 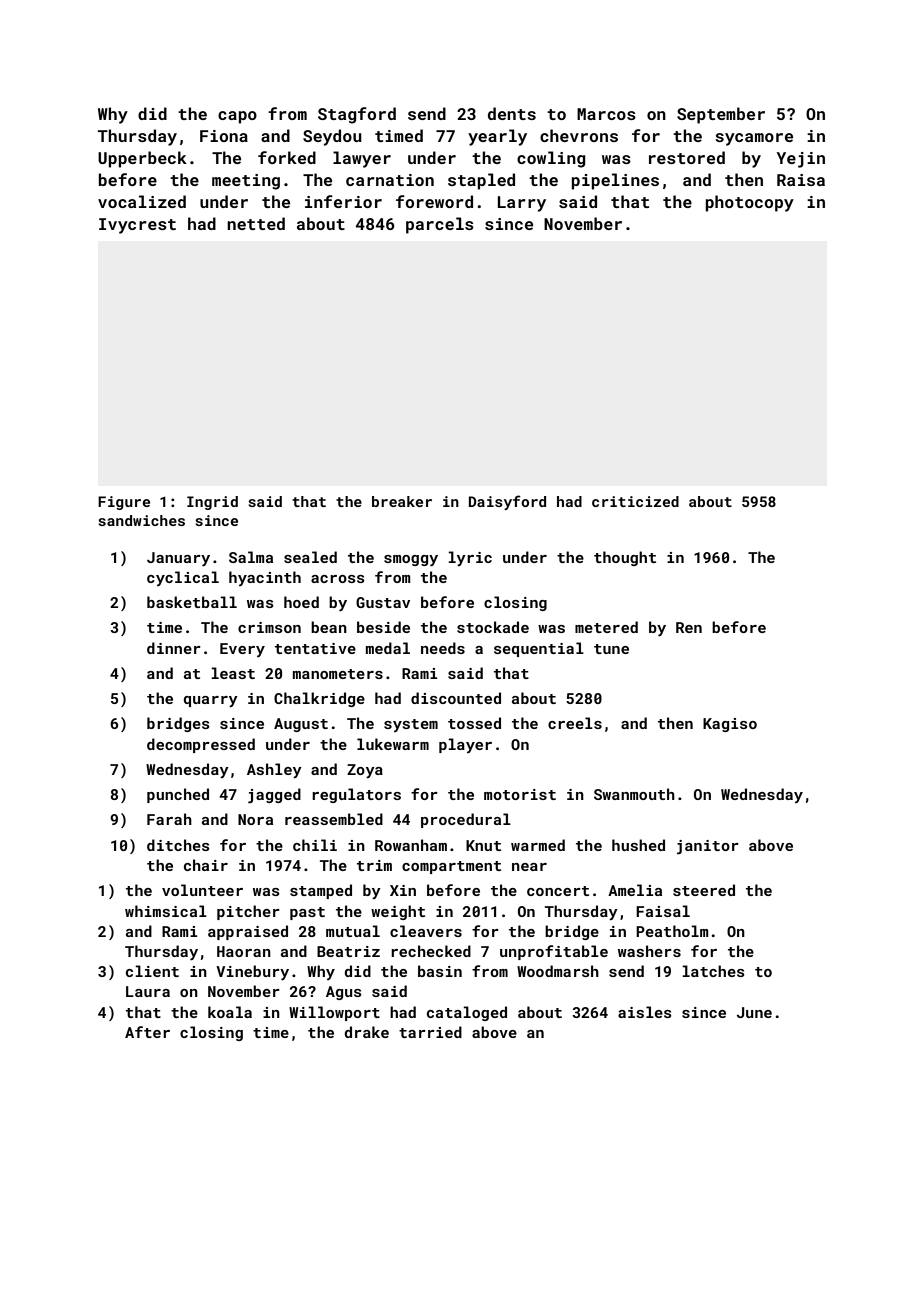 What do you see at coordinates (237, 117) in the screenshot?
I see `capo` at bounding box center [237, 117].
